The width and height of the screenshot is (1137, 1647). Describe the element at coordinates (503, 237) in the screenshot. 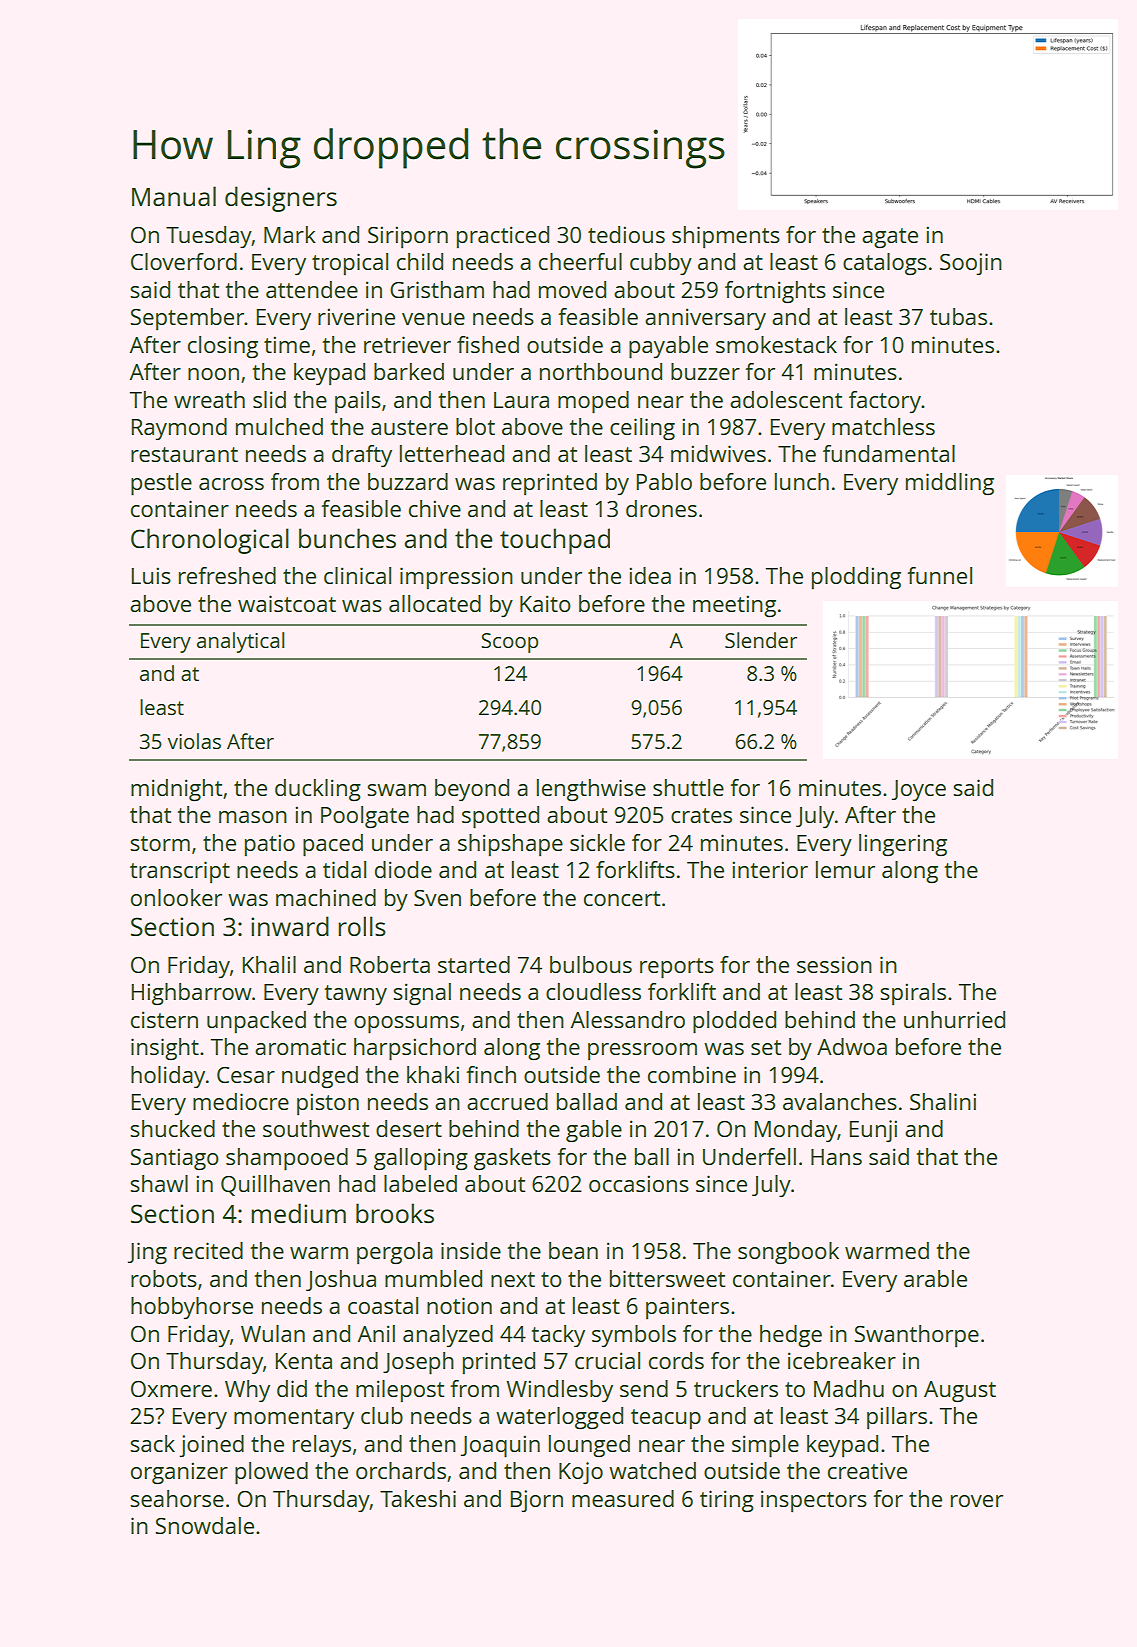

I see `practiced` at that location.
